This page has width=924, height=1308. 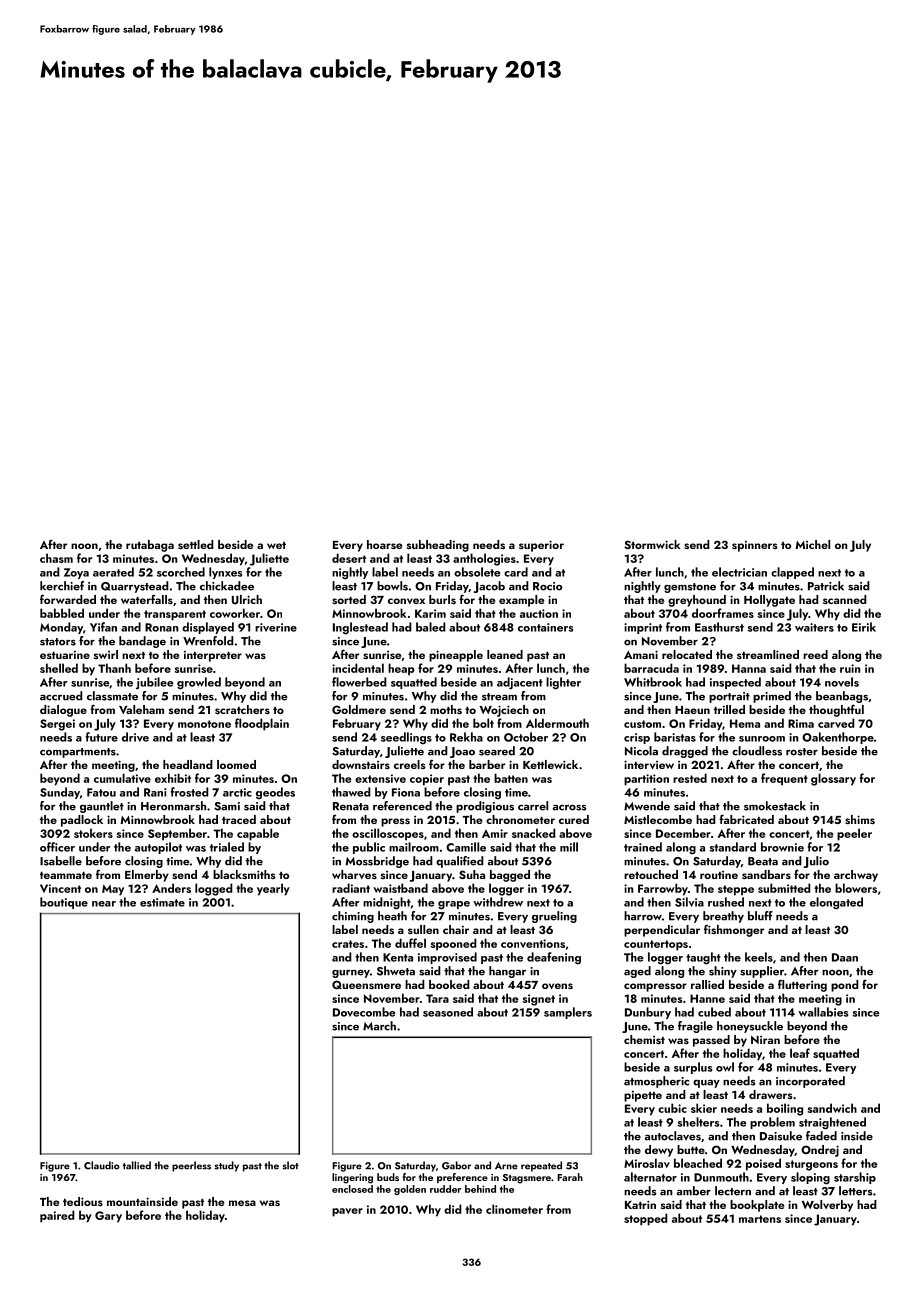 What do you see at coordinates (541, 1166) in the page?
I see `repeated` at bounding box center [541, 1166].
